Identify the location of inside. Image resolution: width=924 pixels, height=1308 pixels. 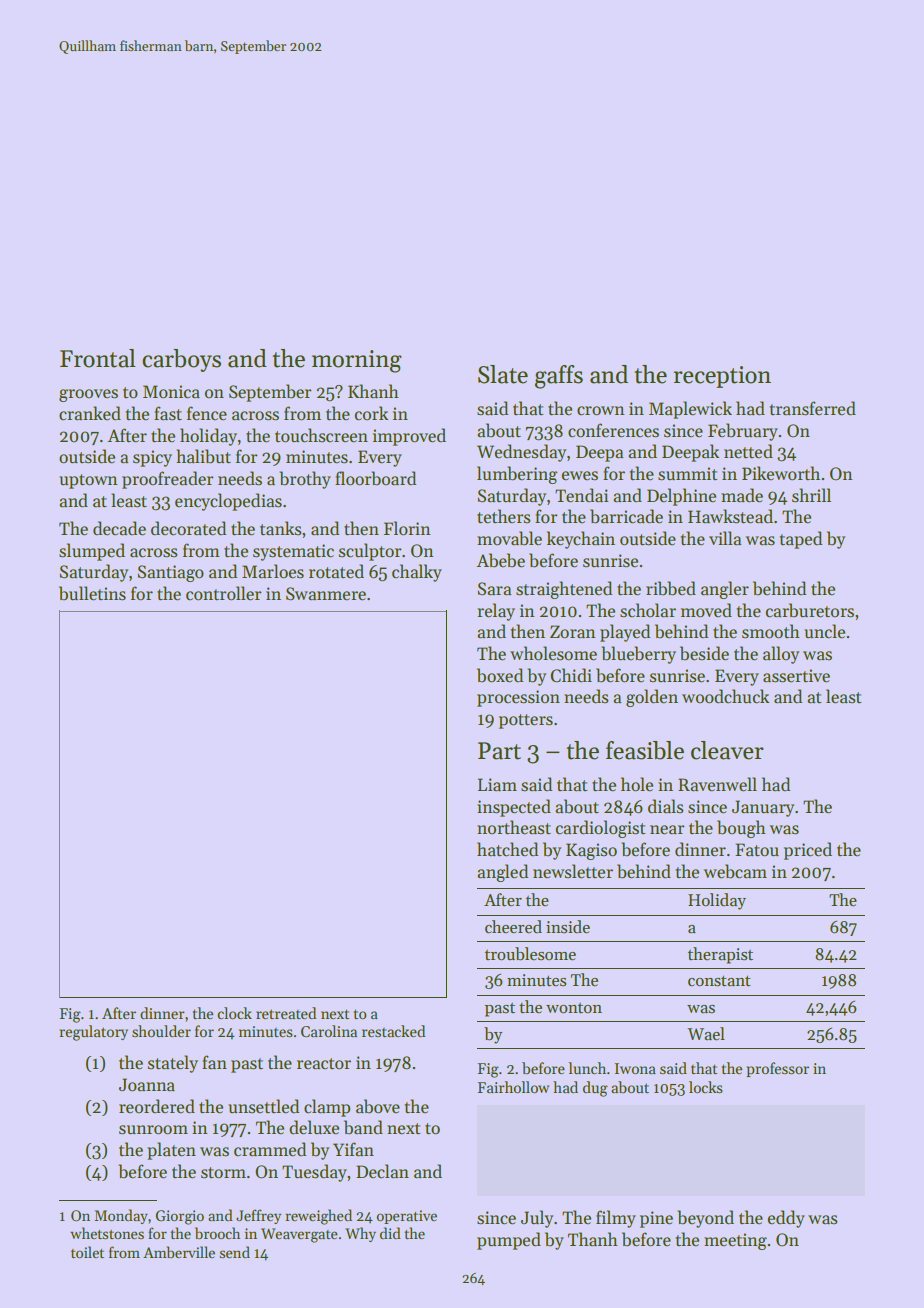
(568, 927).
